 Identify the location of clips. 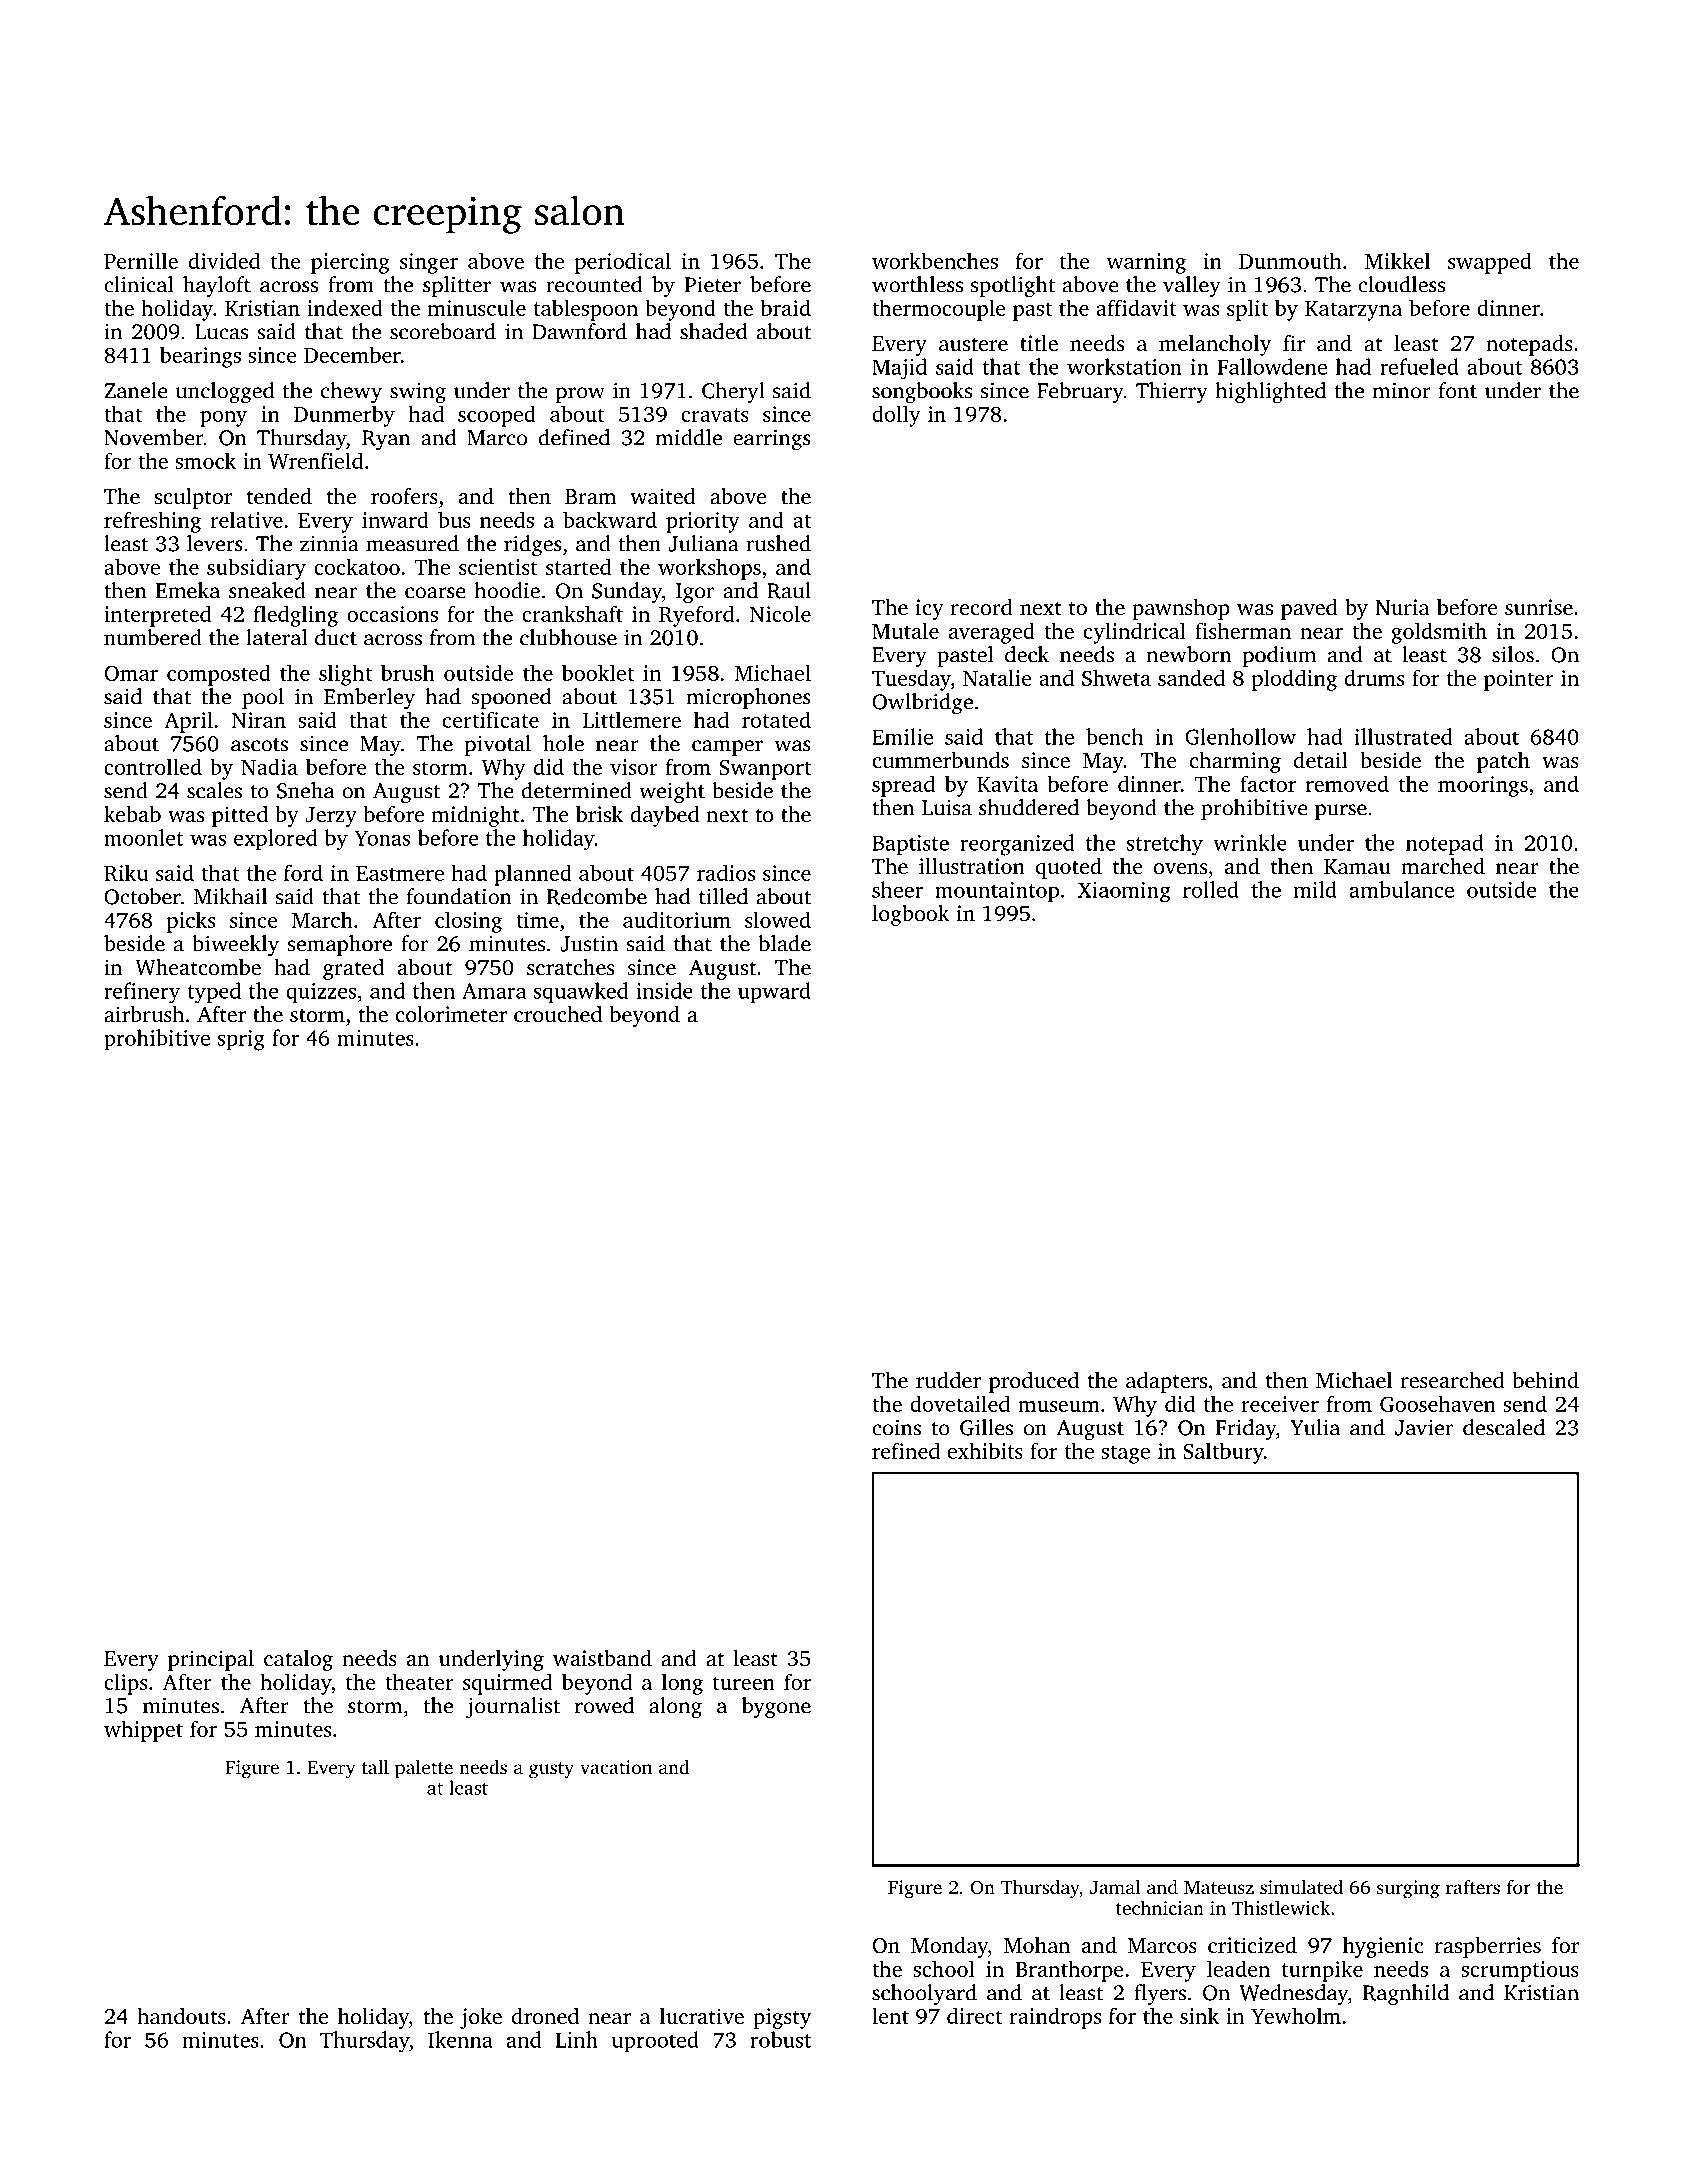
(125, 1684).
